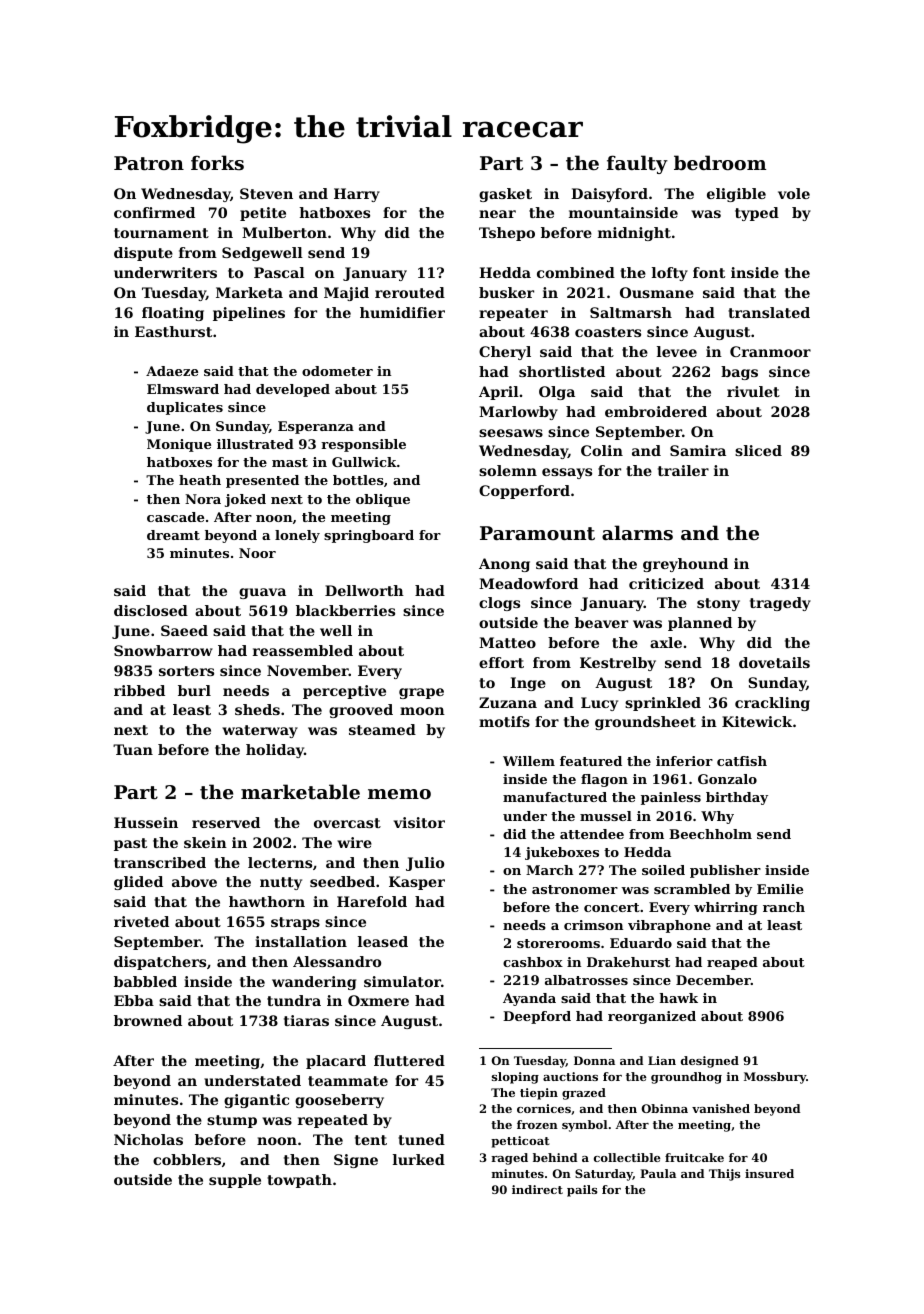  What do you see at coordinates (422, 711) in the screenshot?
I see `moon` at bounding box center [422, 711].
